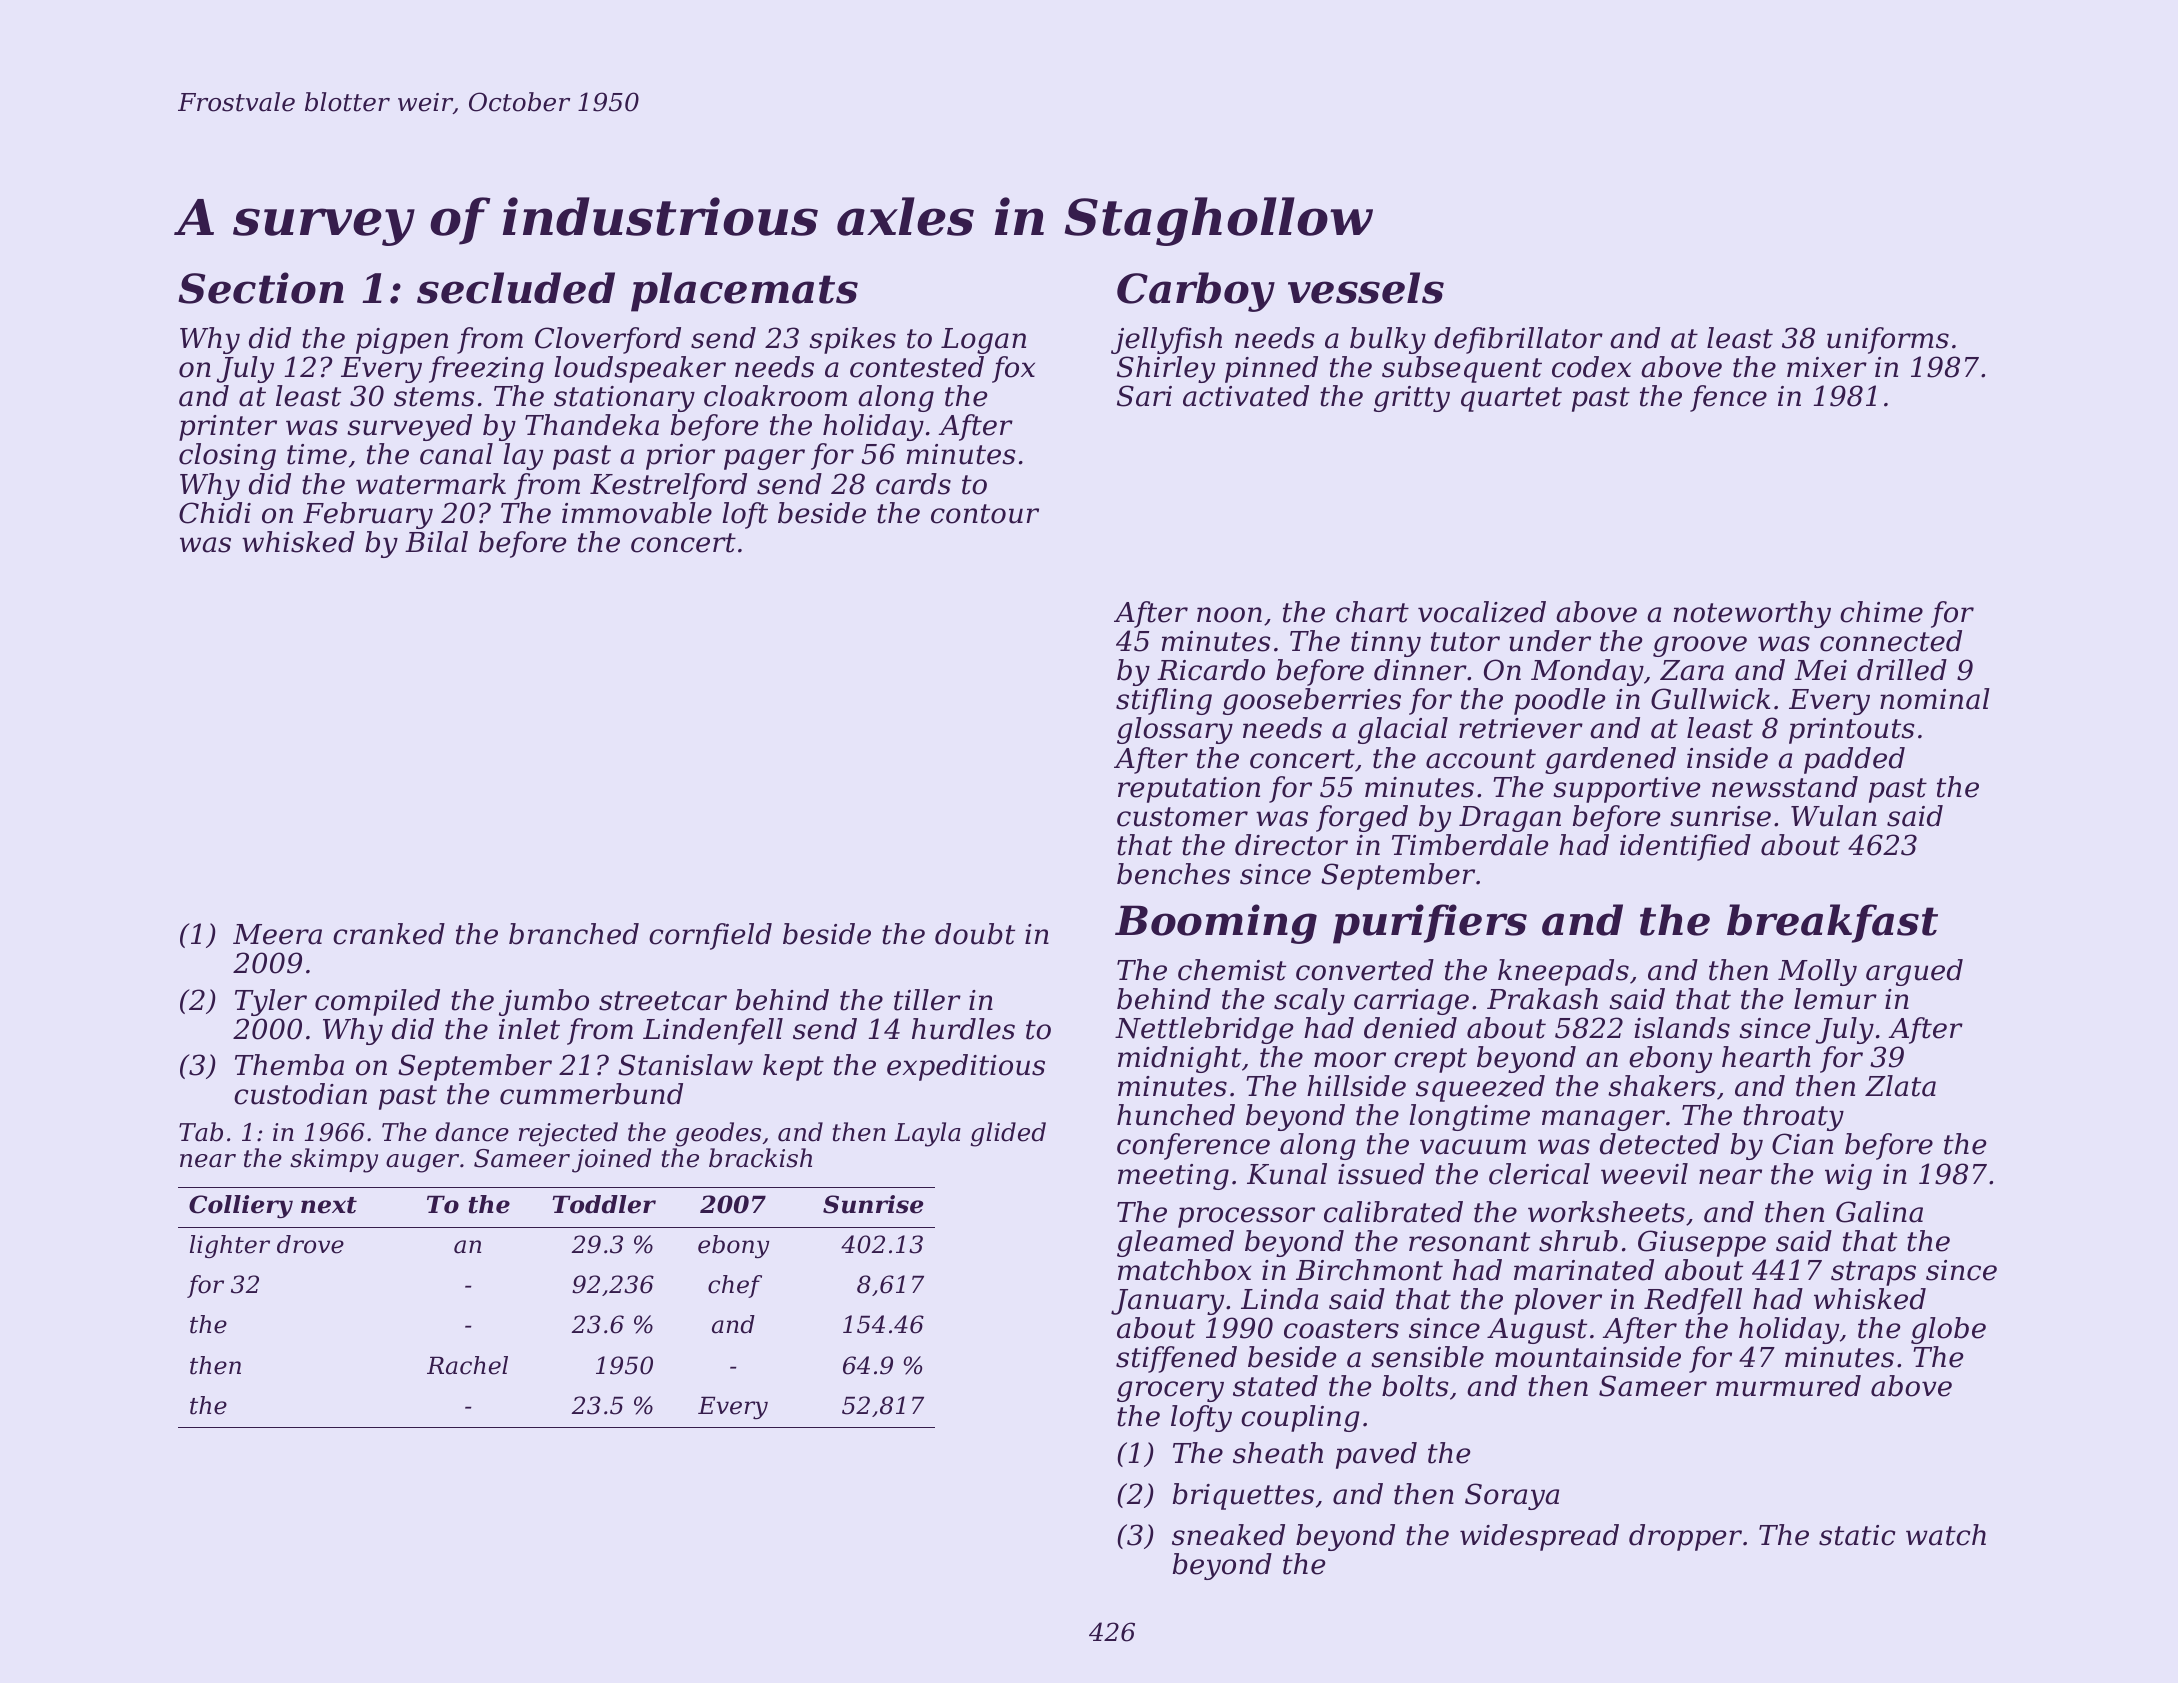  Describe the element at coordinates (1246, 1217) in the screenshot. I see `processor` at that location.
